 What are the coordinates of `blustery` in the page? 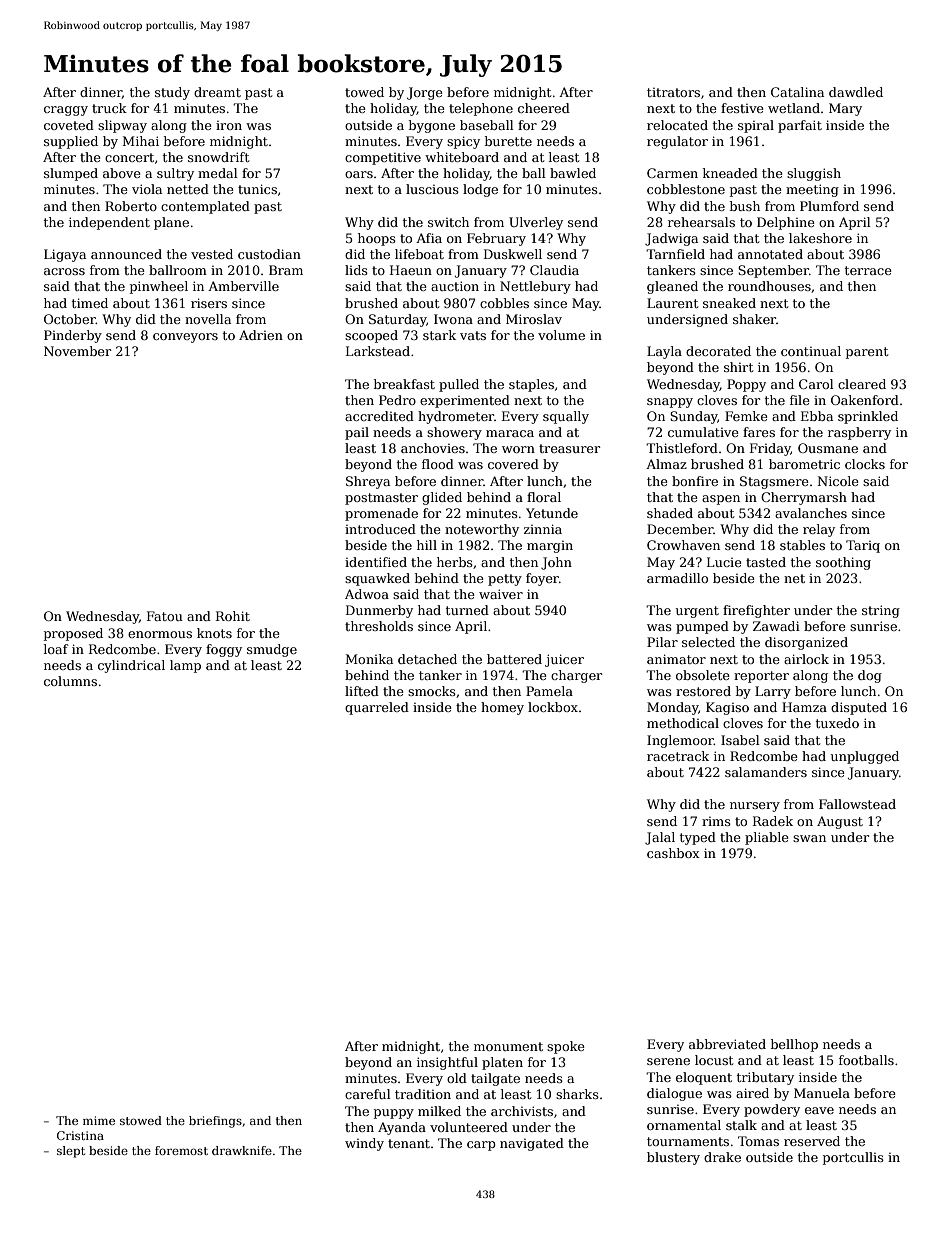 It's located at (673, 1158).
